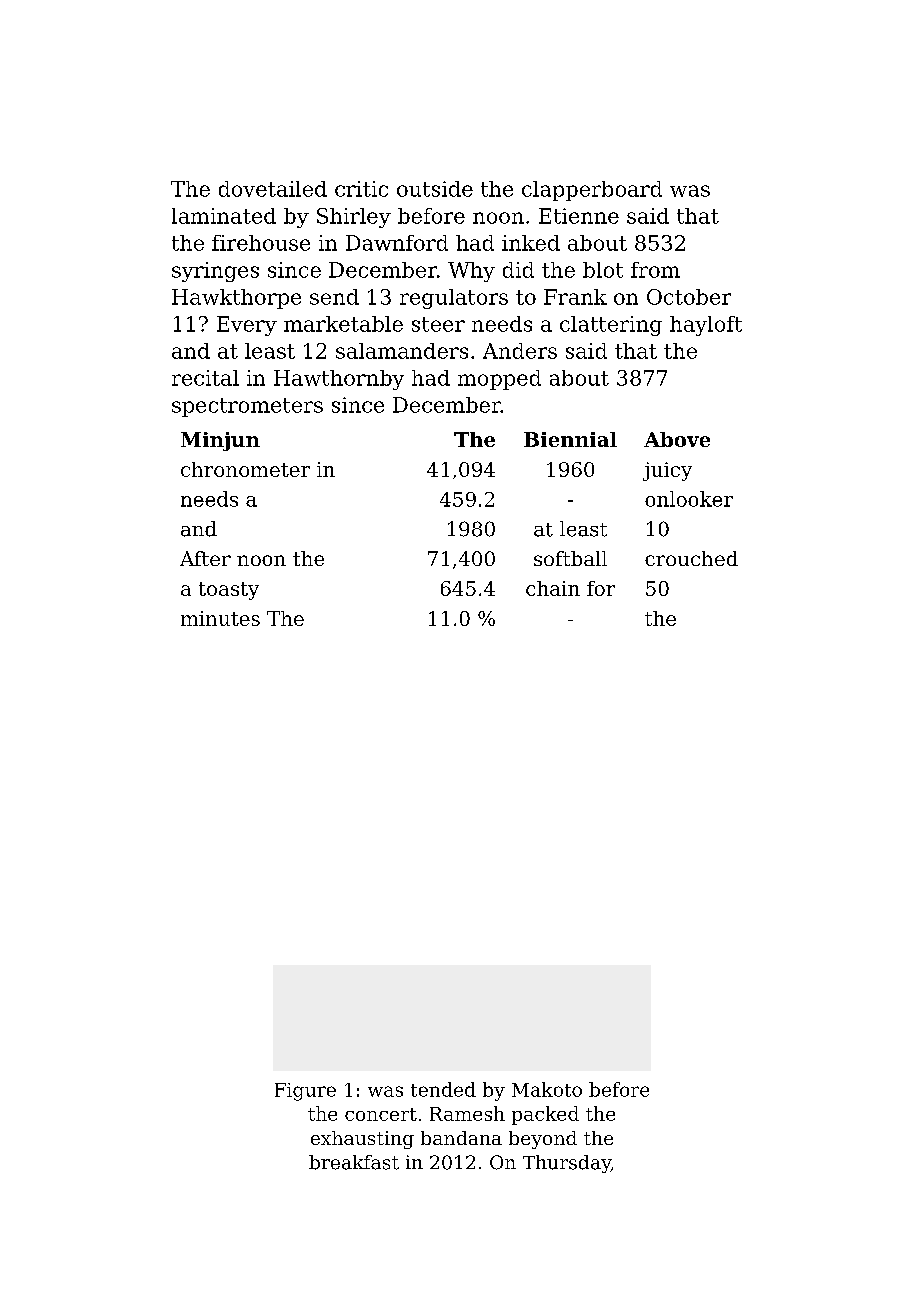 Image resolution: width=924 pixels, height=1311 pixels. I want to click on Makoto, so click(547, 1089).
